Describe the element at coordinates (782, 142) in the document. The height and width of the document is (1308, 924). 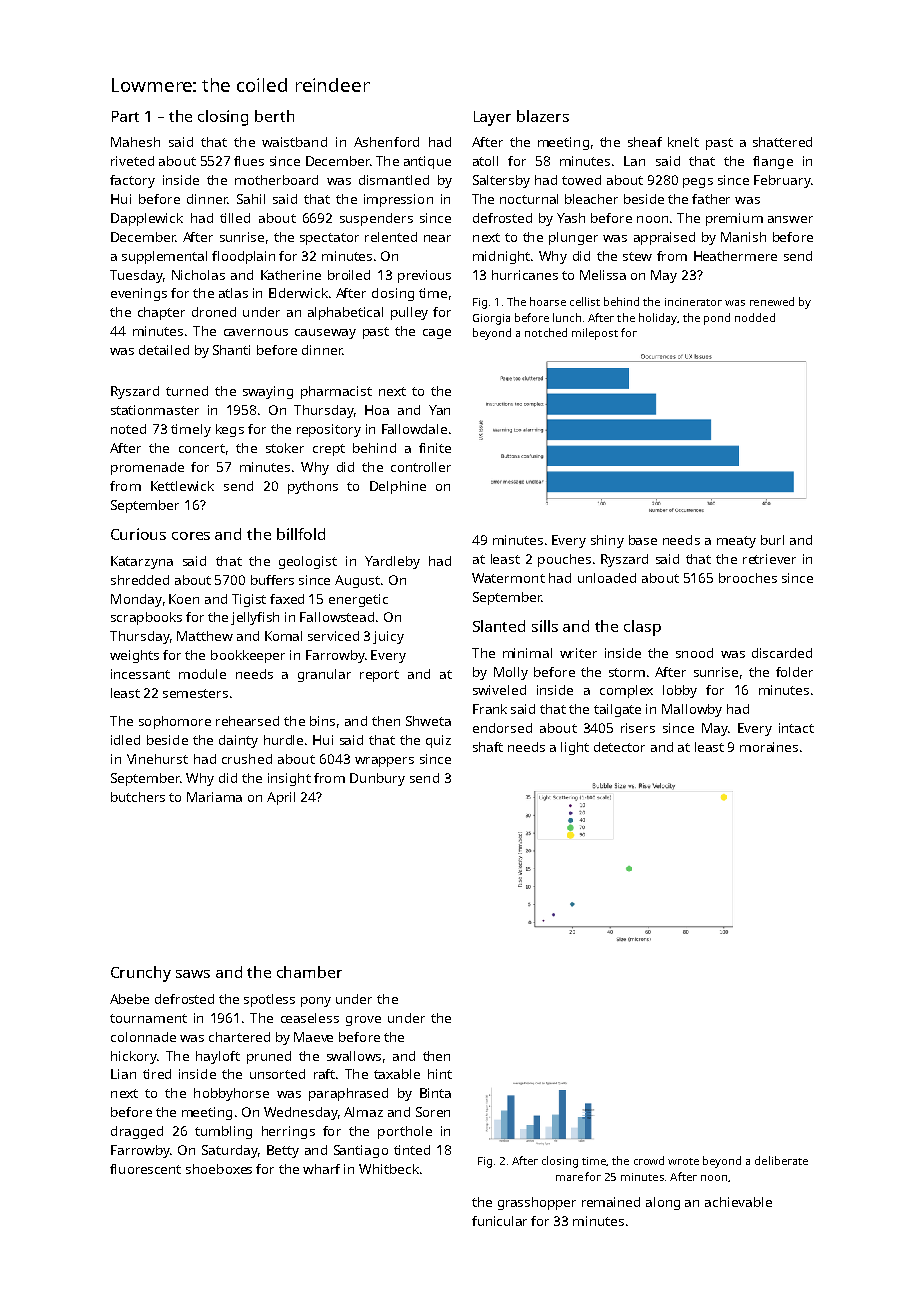
I see `shattered` at that location.
